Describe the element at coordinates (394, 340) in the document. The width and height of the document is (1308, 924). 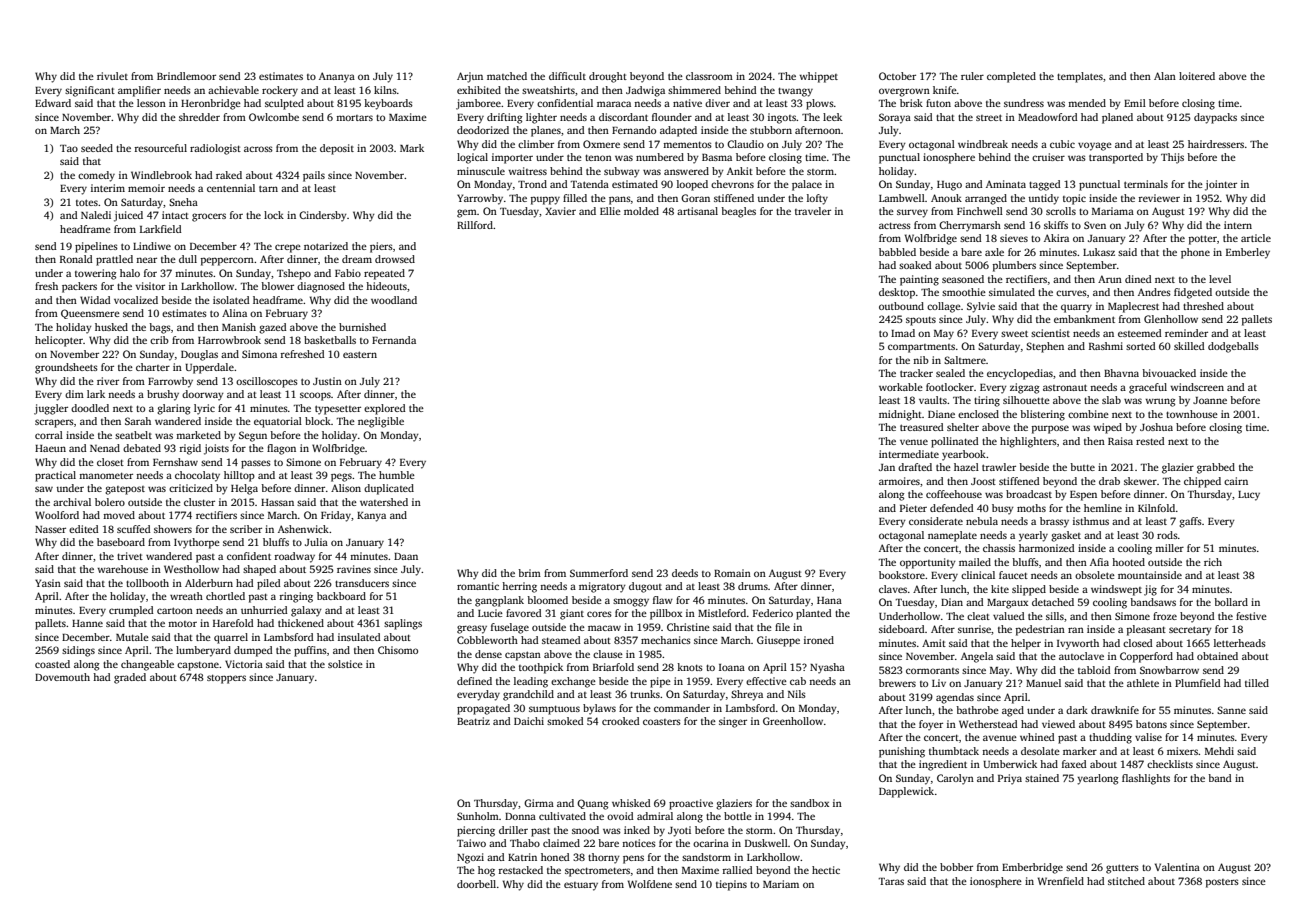
I see `Fernanda` at that location.
